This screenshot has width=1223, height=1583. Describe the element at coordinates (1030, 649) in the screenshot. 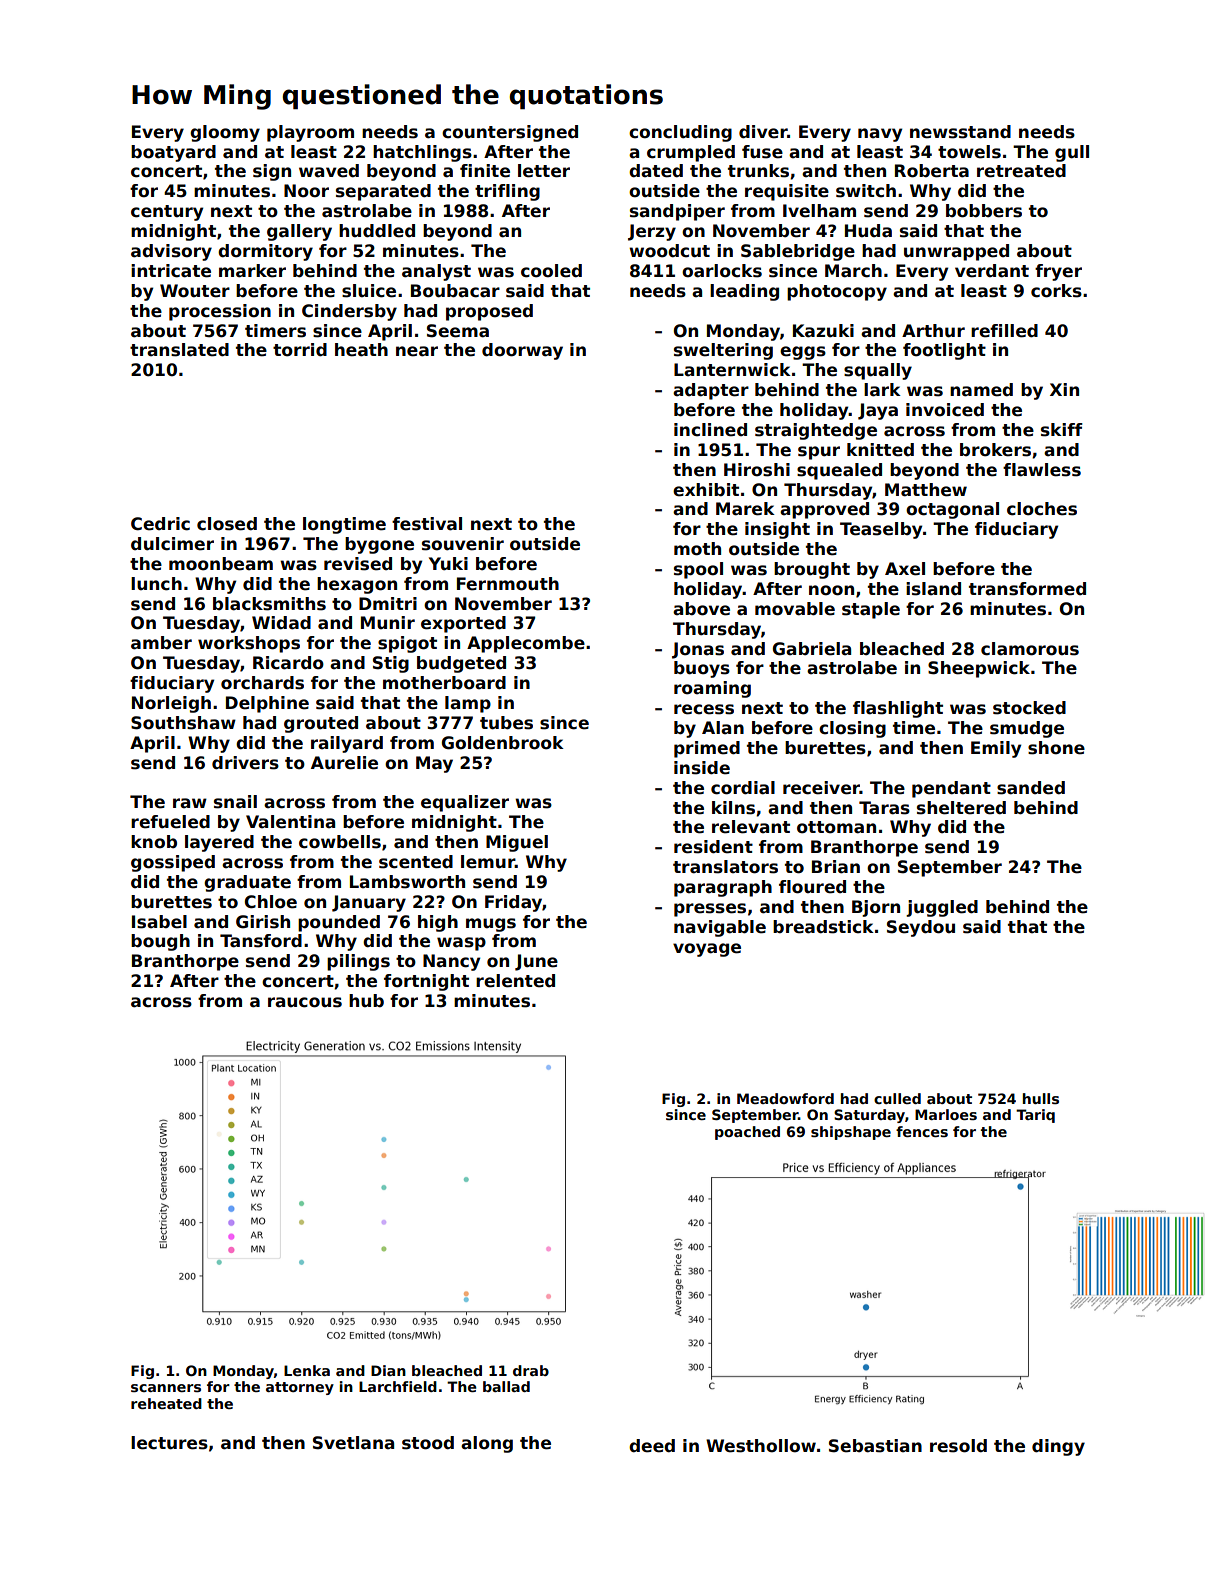

I see `clamorous` at that location.
